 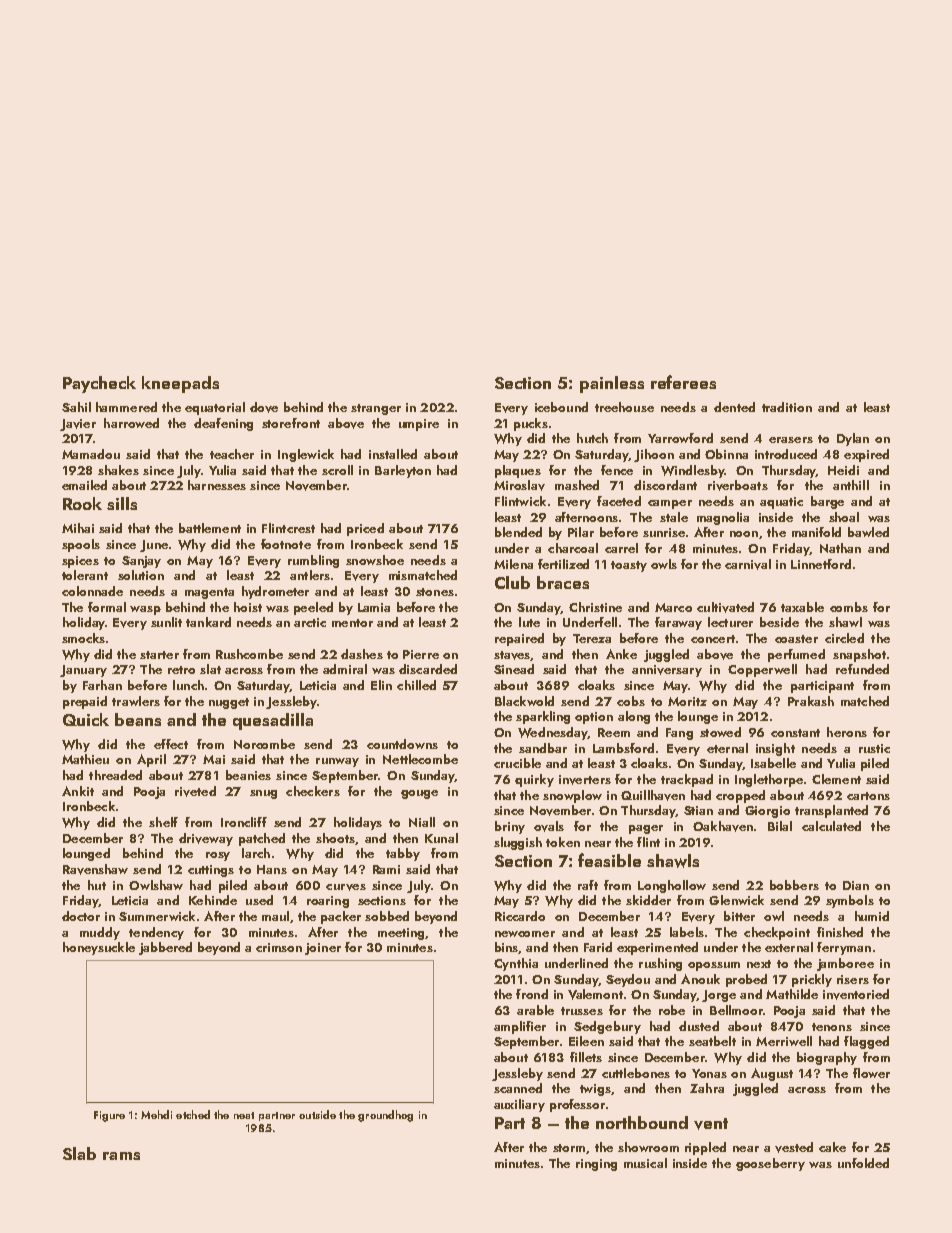 I want to click on installed, so click(x=393, y=454).
